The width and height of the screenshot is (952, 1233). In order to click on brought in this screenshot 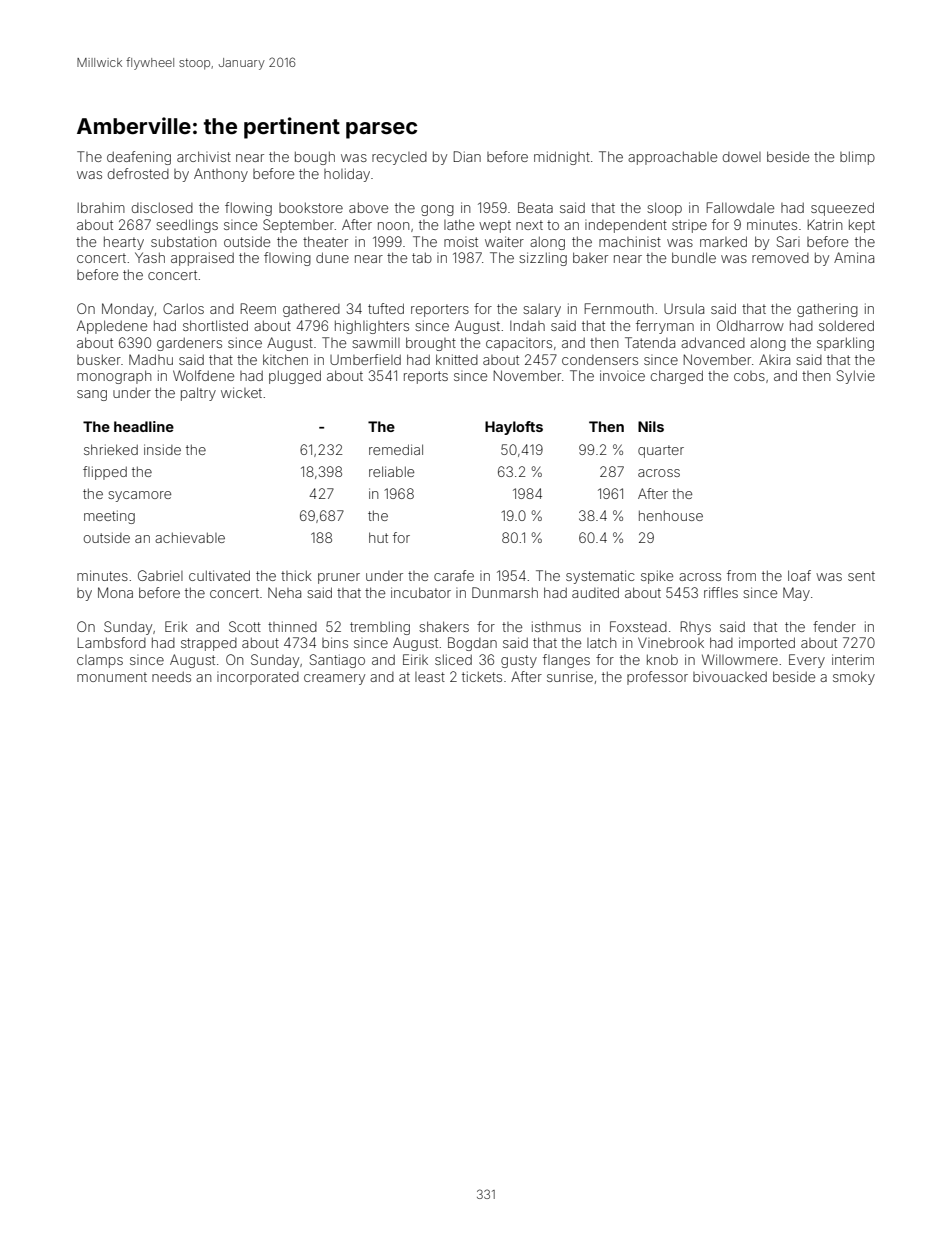, I will do `click(431, 344)`.
